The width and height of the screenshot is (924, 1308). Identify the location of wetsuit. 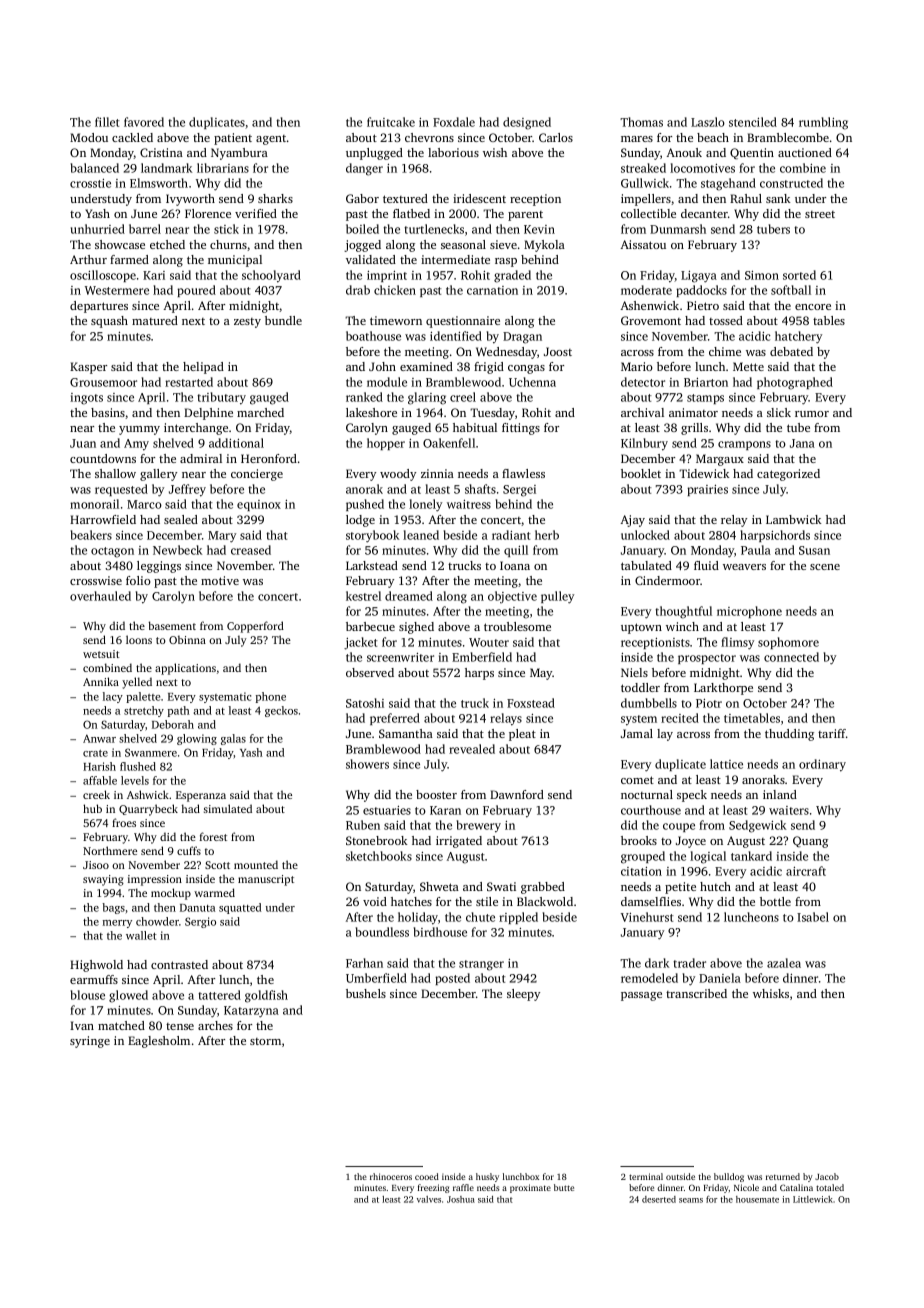
(101, 654).
